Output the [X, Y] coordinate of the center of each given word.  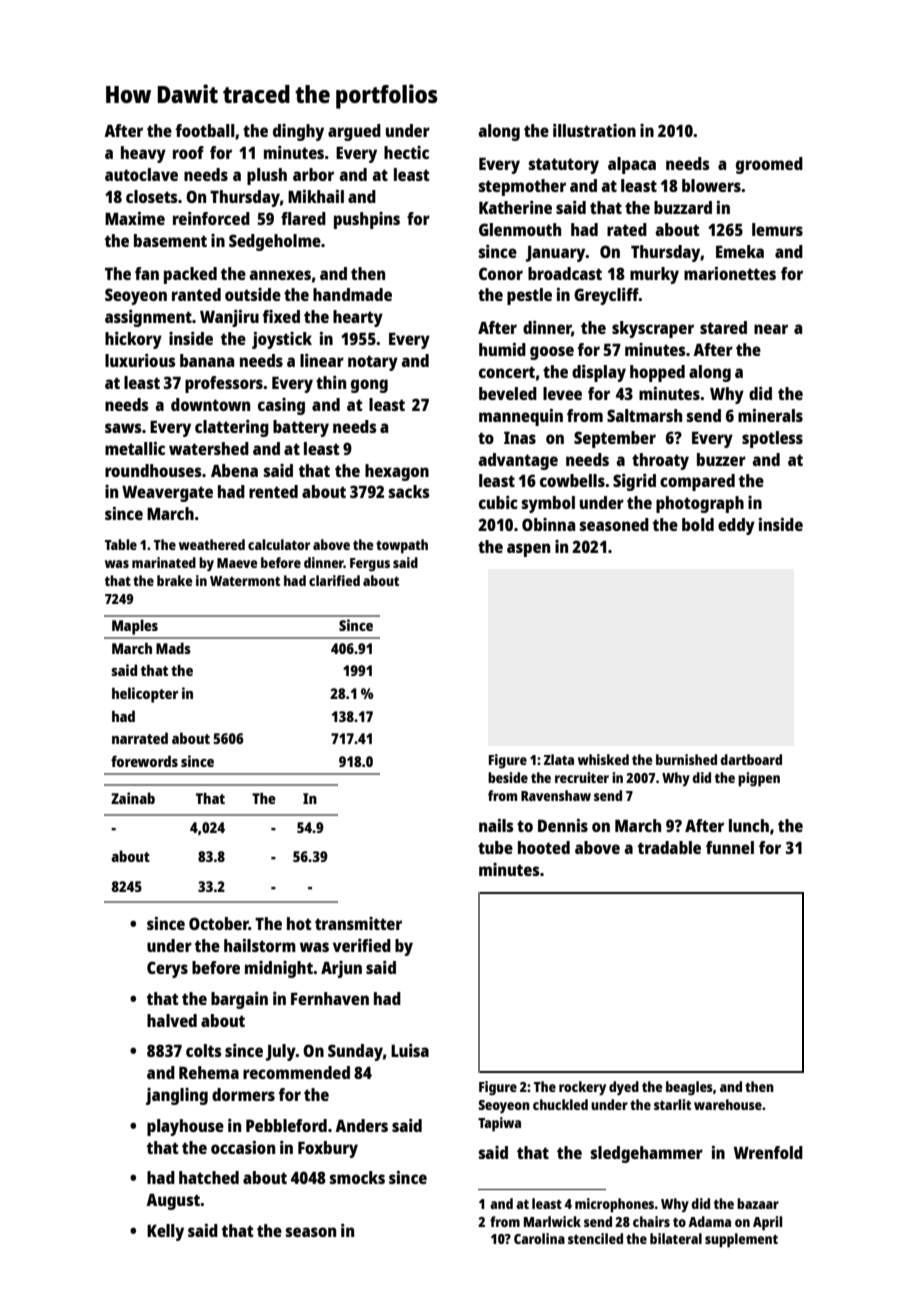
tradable [669, 847]
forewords [144, 761]
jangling [177, 1096]
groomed [769, 165]
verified [362, 945]
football [205, 130]
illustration [594, 130]
